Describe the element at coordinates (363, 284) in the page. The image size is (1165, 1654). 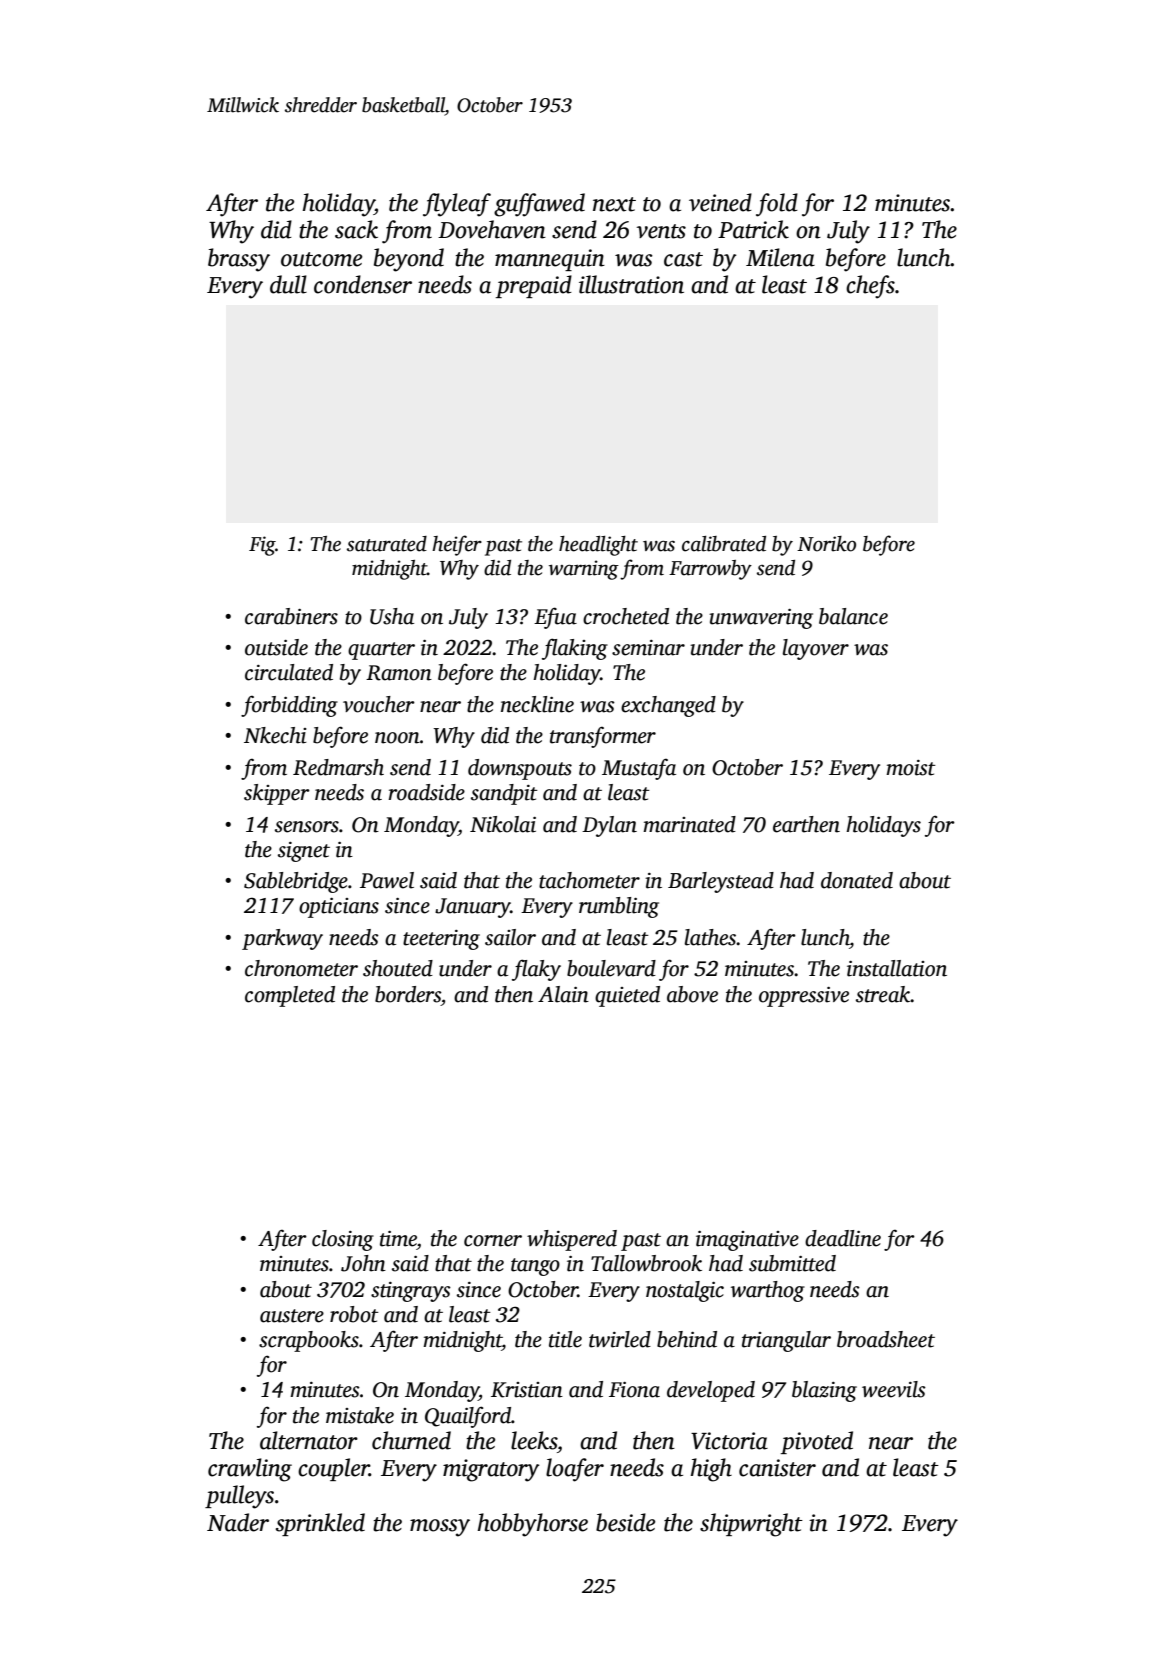
I see `condenser` at that location.
